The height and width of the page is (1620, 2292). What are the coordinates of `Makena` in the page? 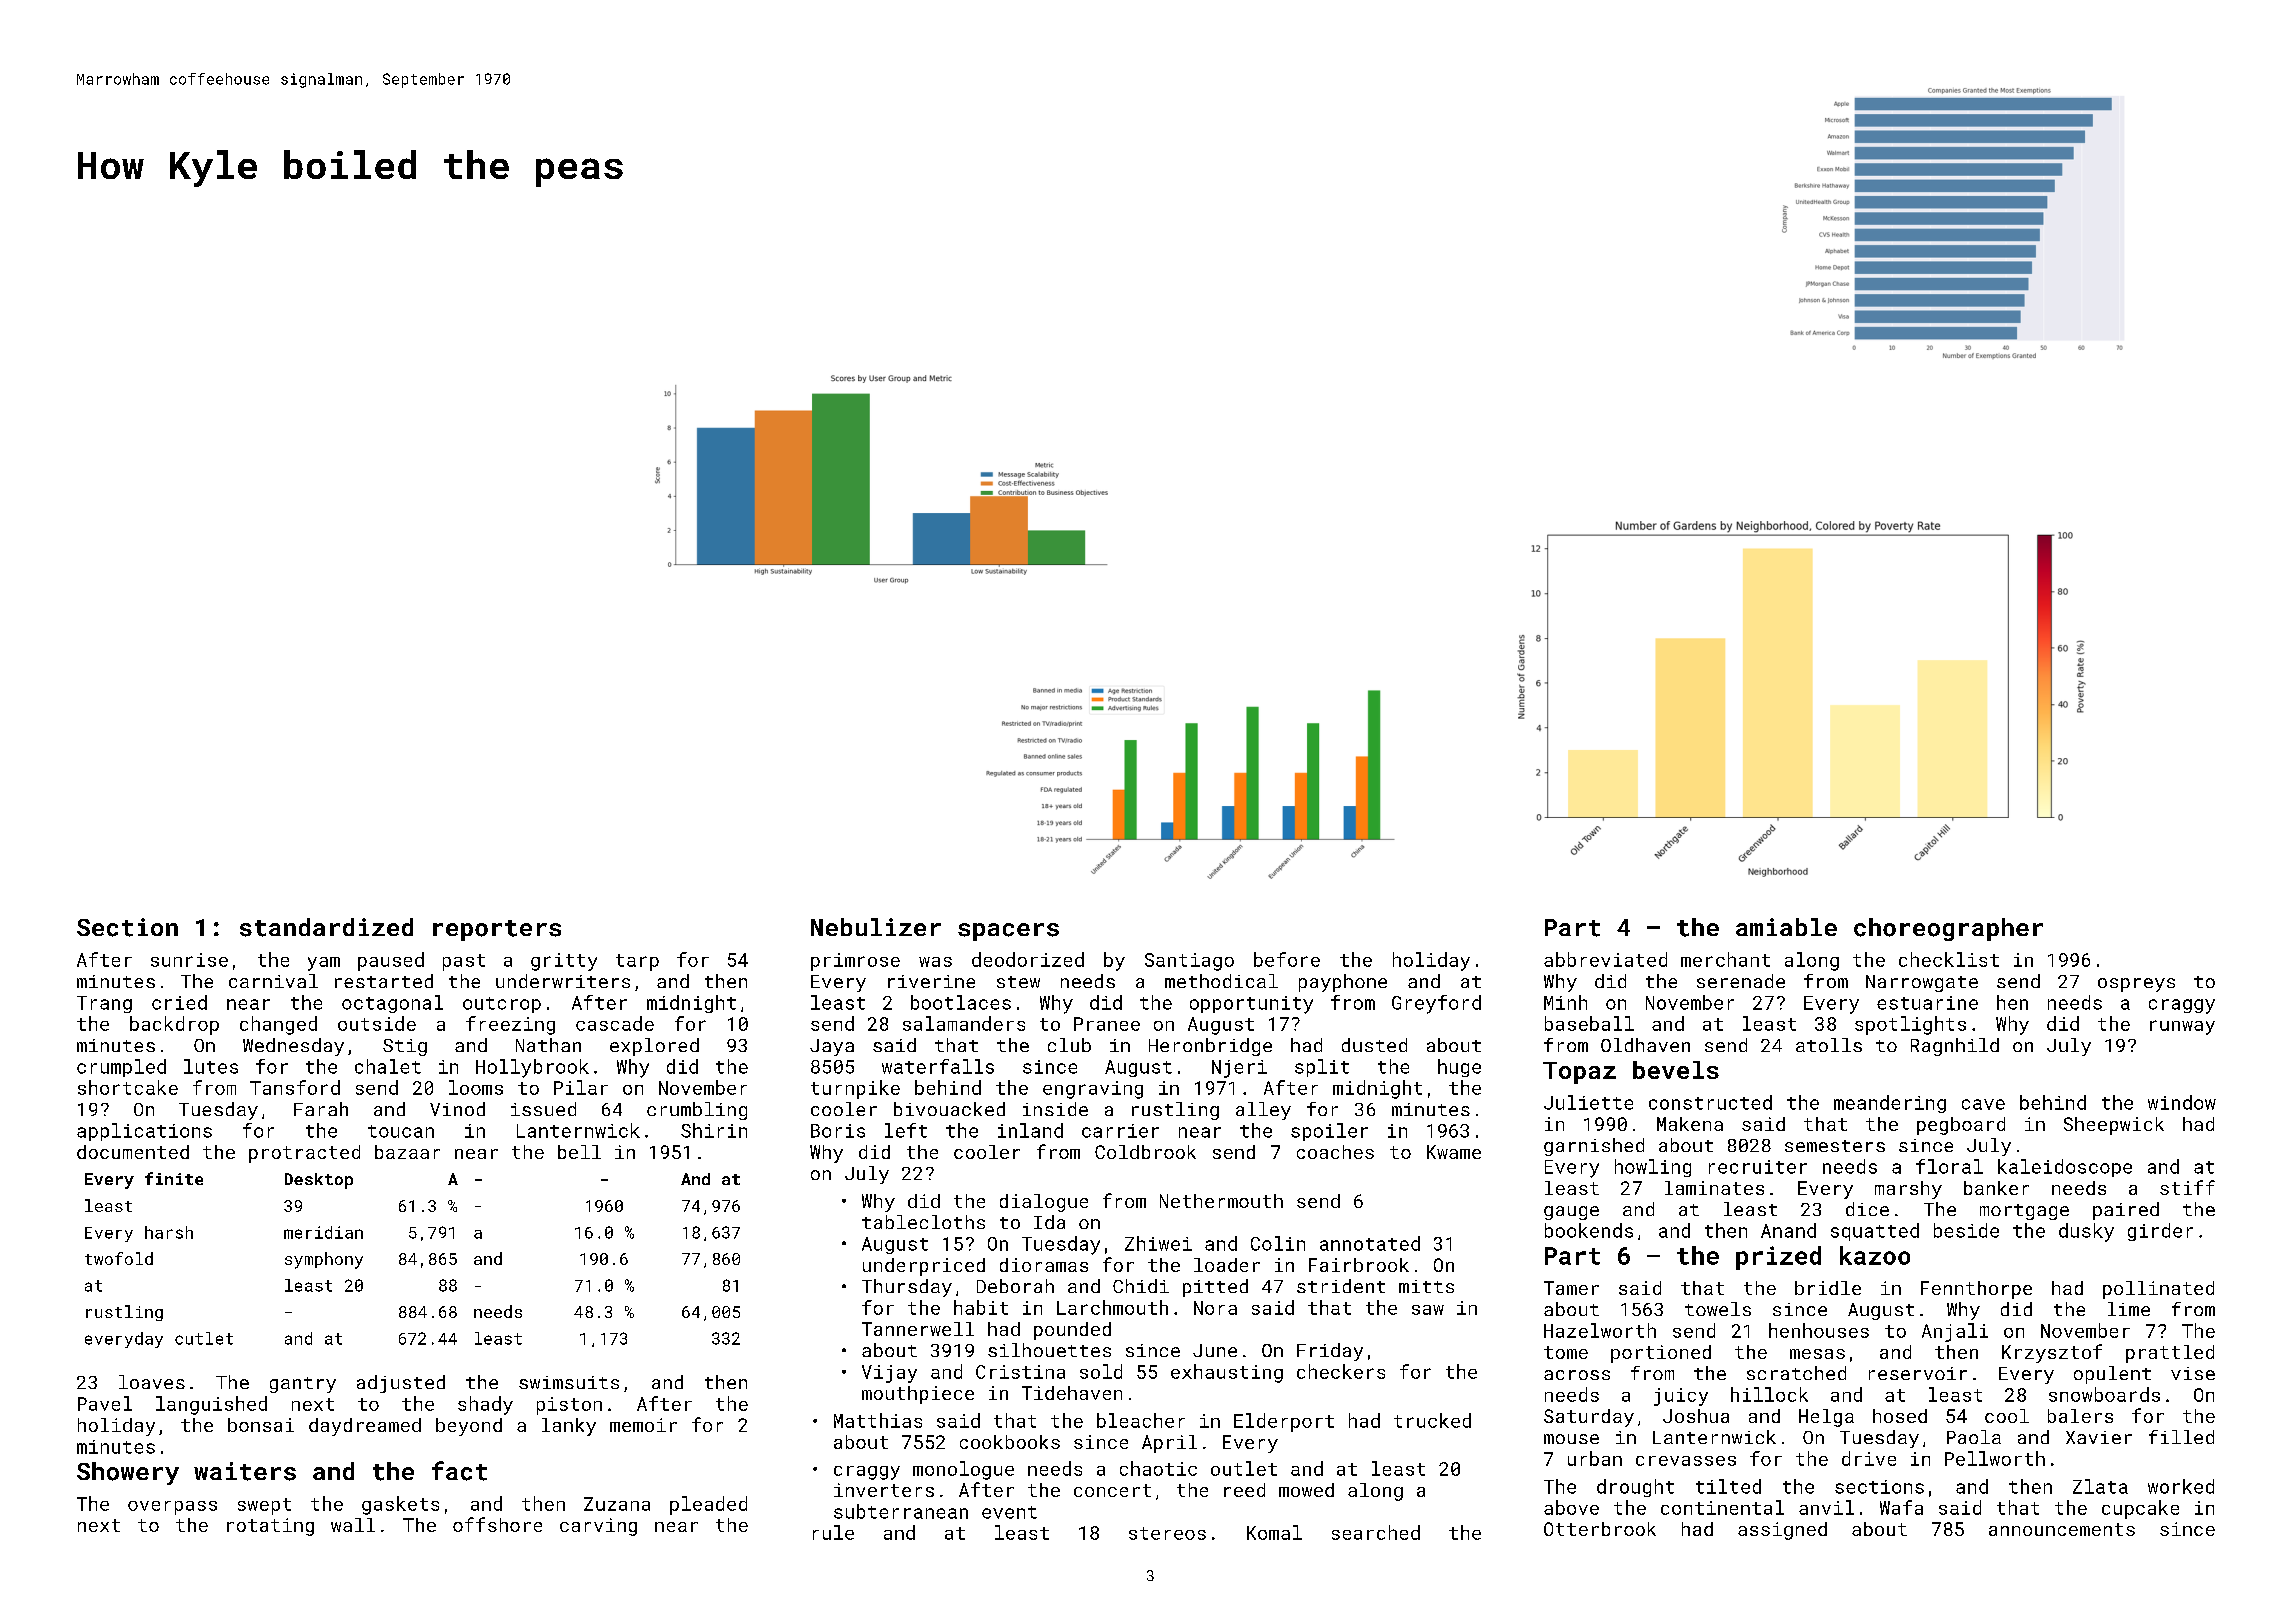 It's located at (1690, 1124).
